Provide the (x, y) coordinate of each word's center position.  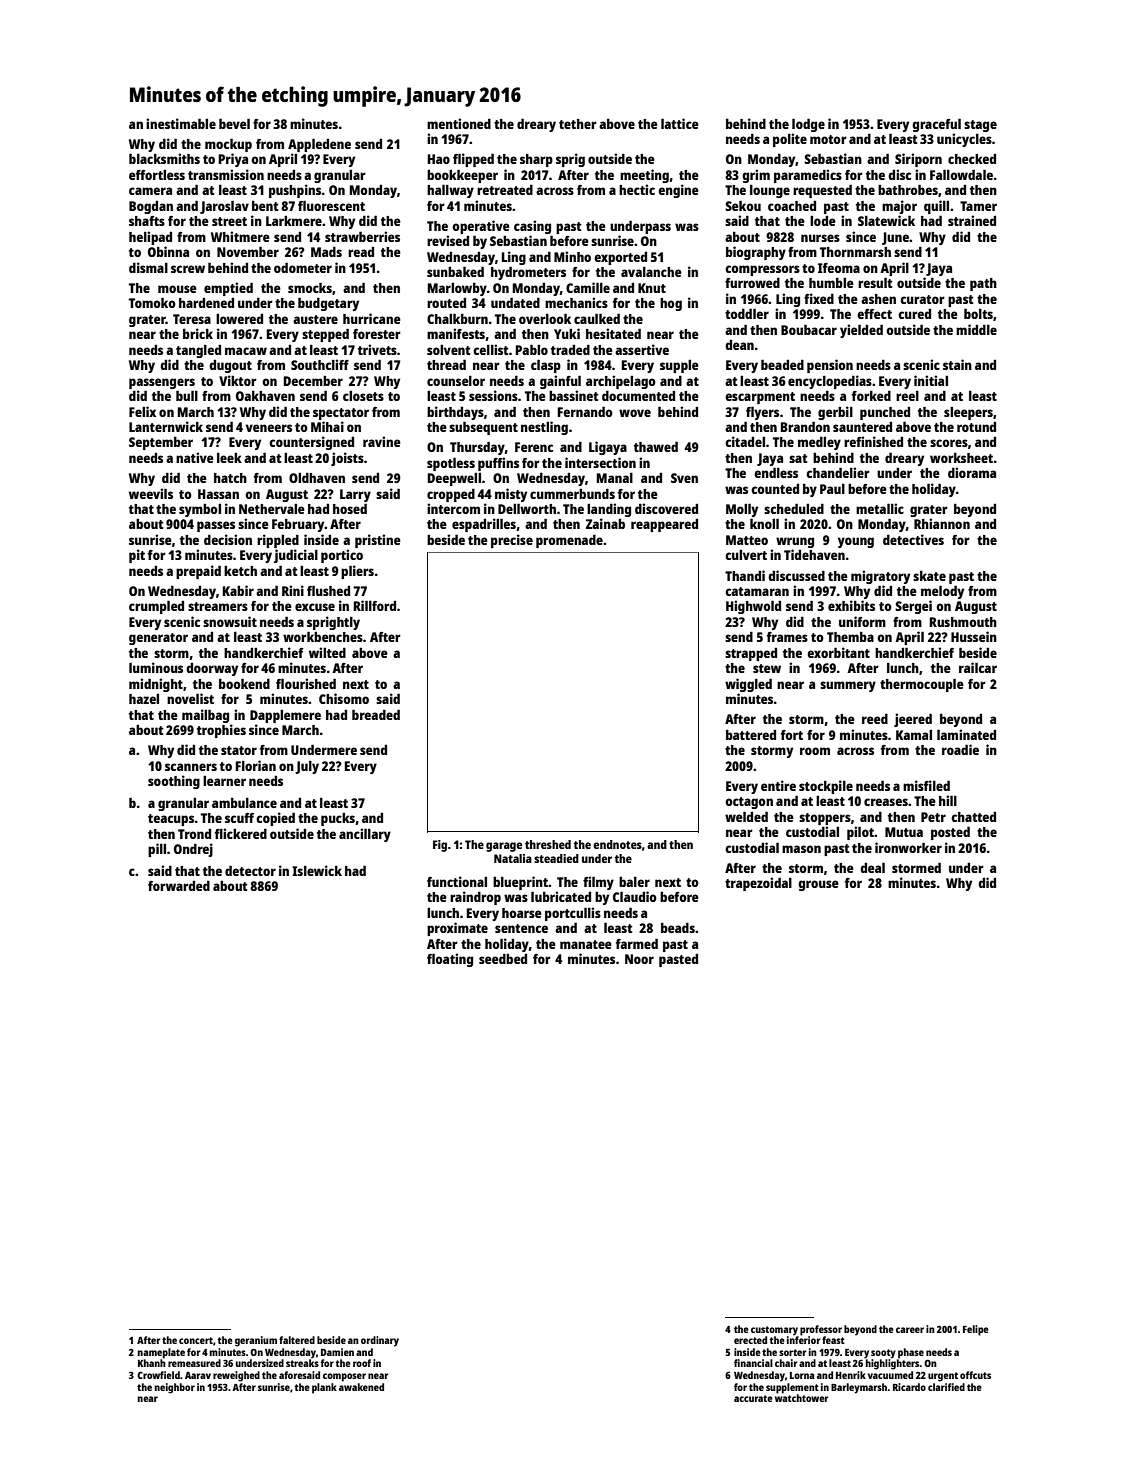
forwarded (179, 886)
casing (532, 227)
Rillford (375, 605)
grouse (818, 885)
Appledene (319, 145)
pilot (860, 833)
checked (972, 159)
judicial (296, 556)
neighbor (175, 1388)
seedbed (503, 959)
